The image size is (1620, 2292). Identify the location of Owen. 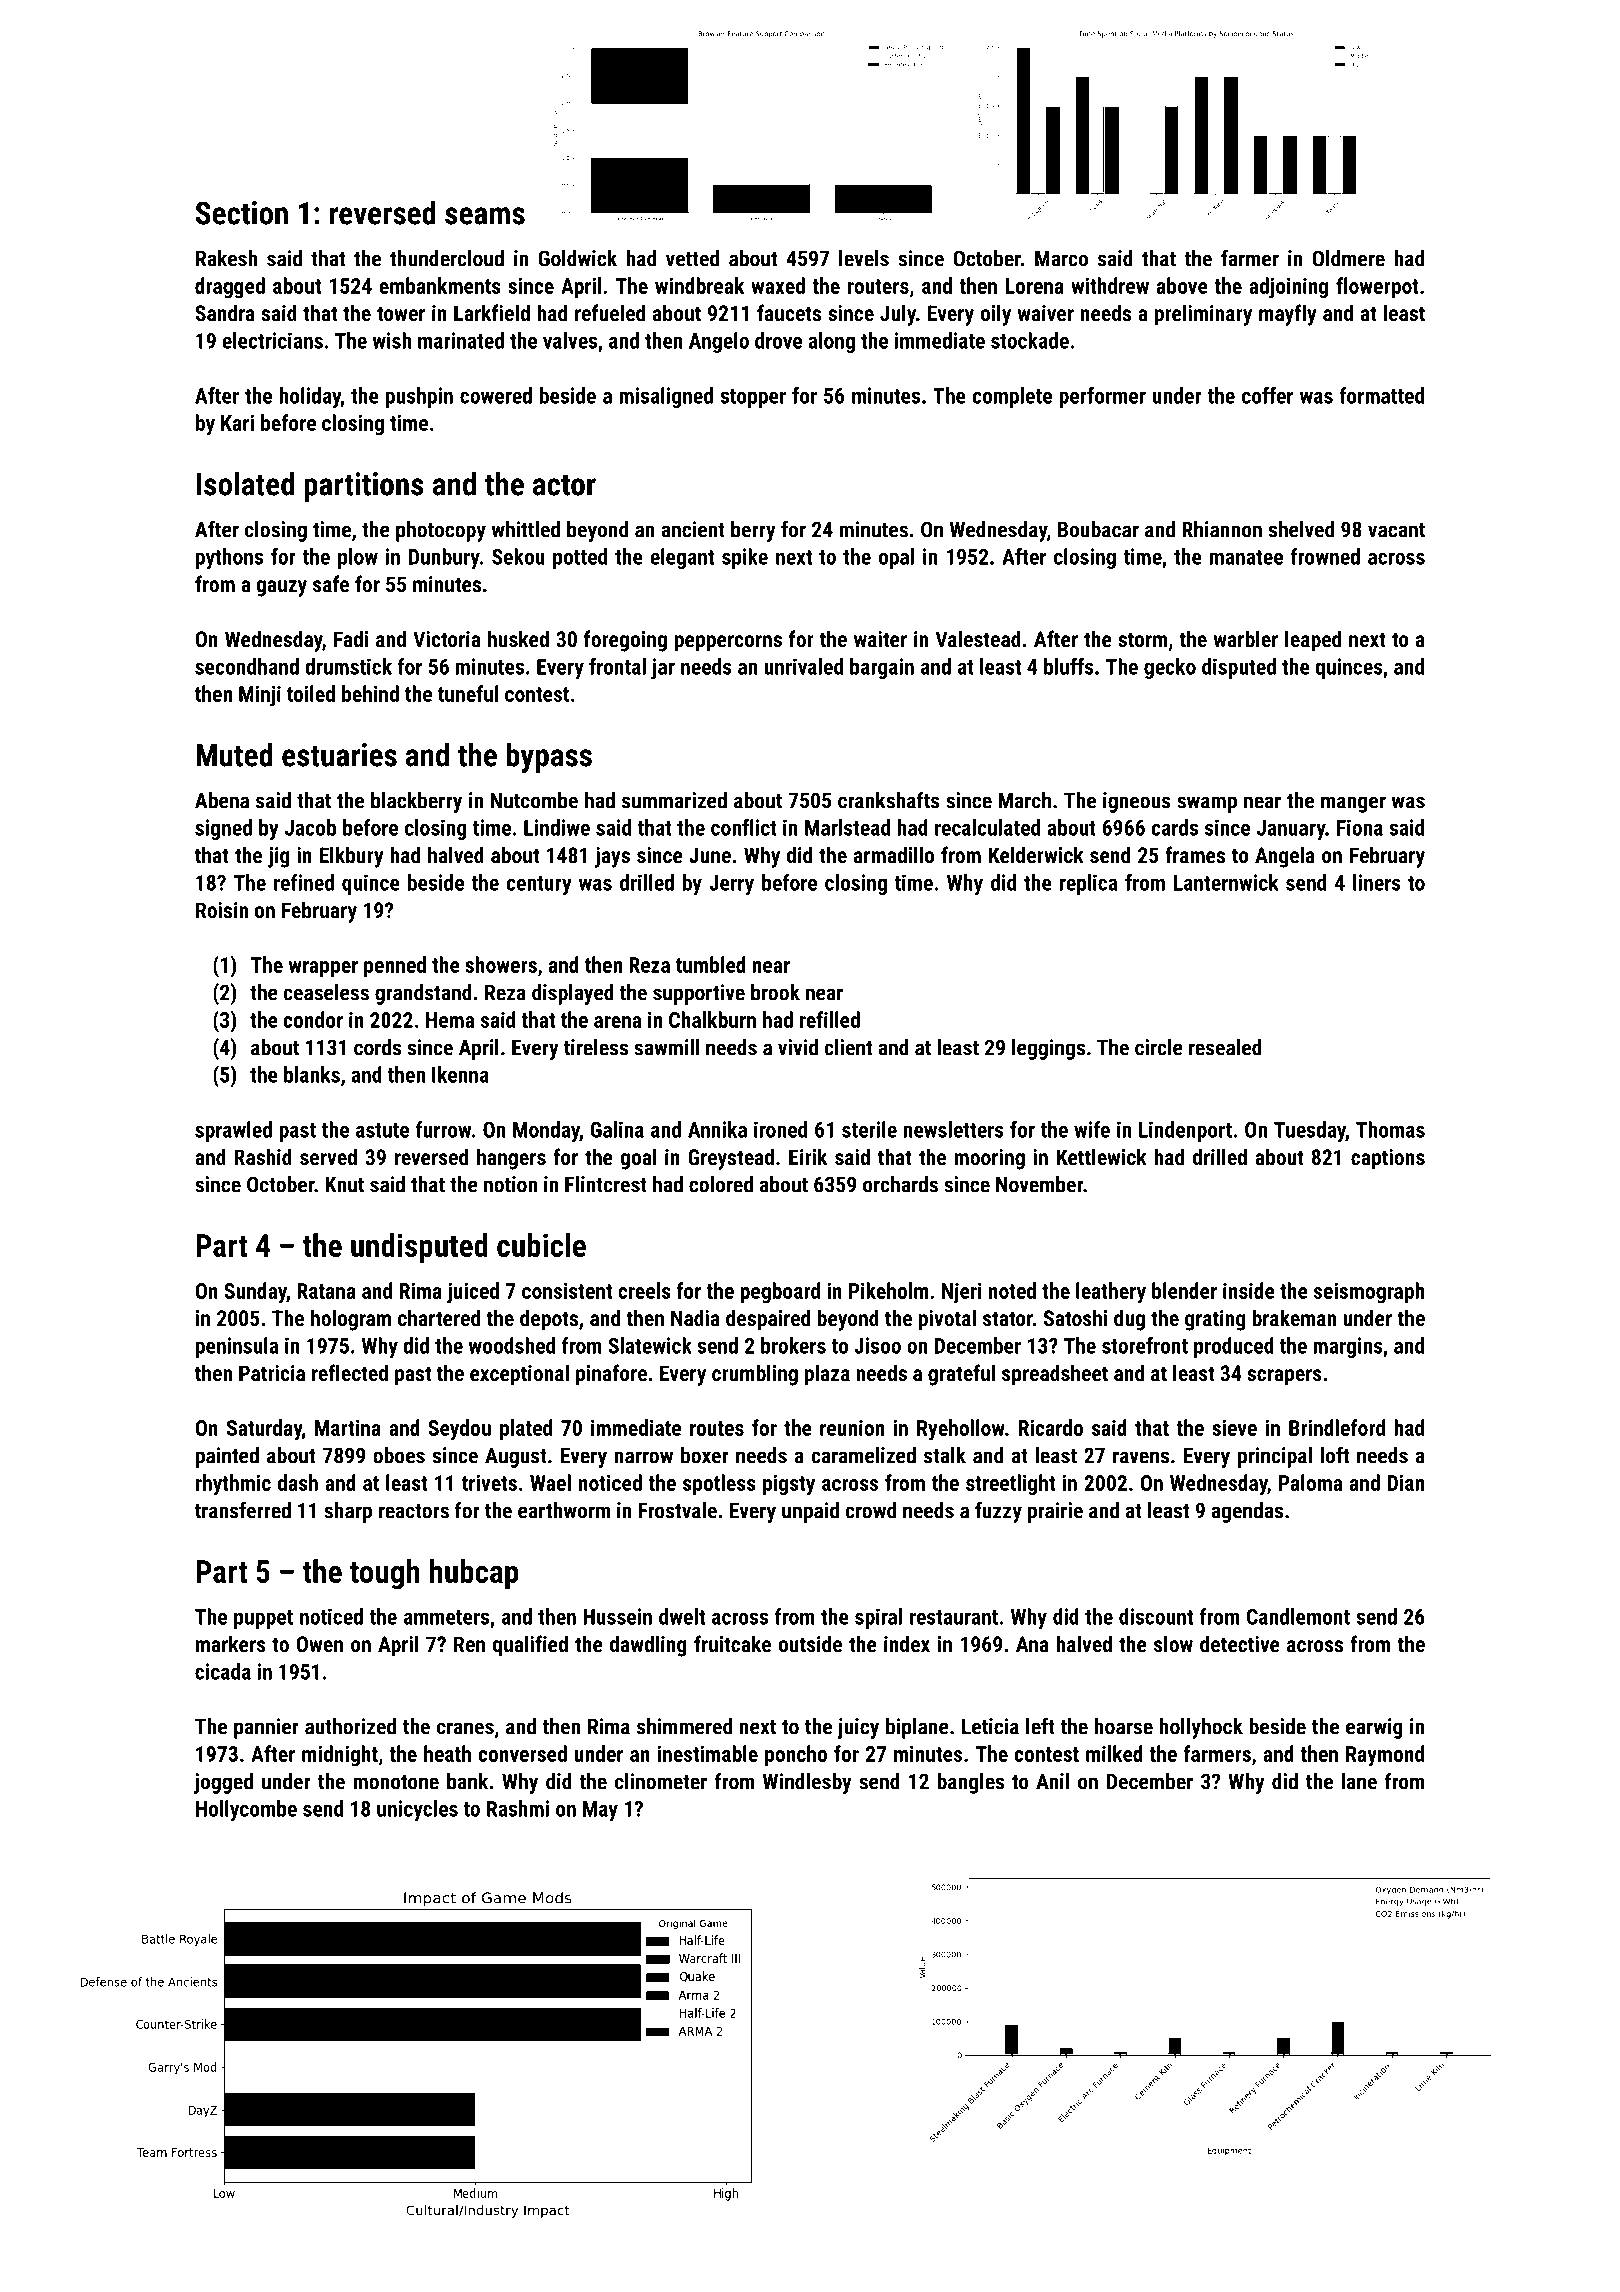
(319, 1644).
